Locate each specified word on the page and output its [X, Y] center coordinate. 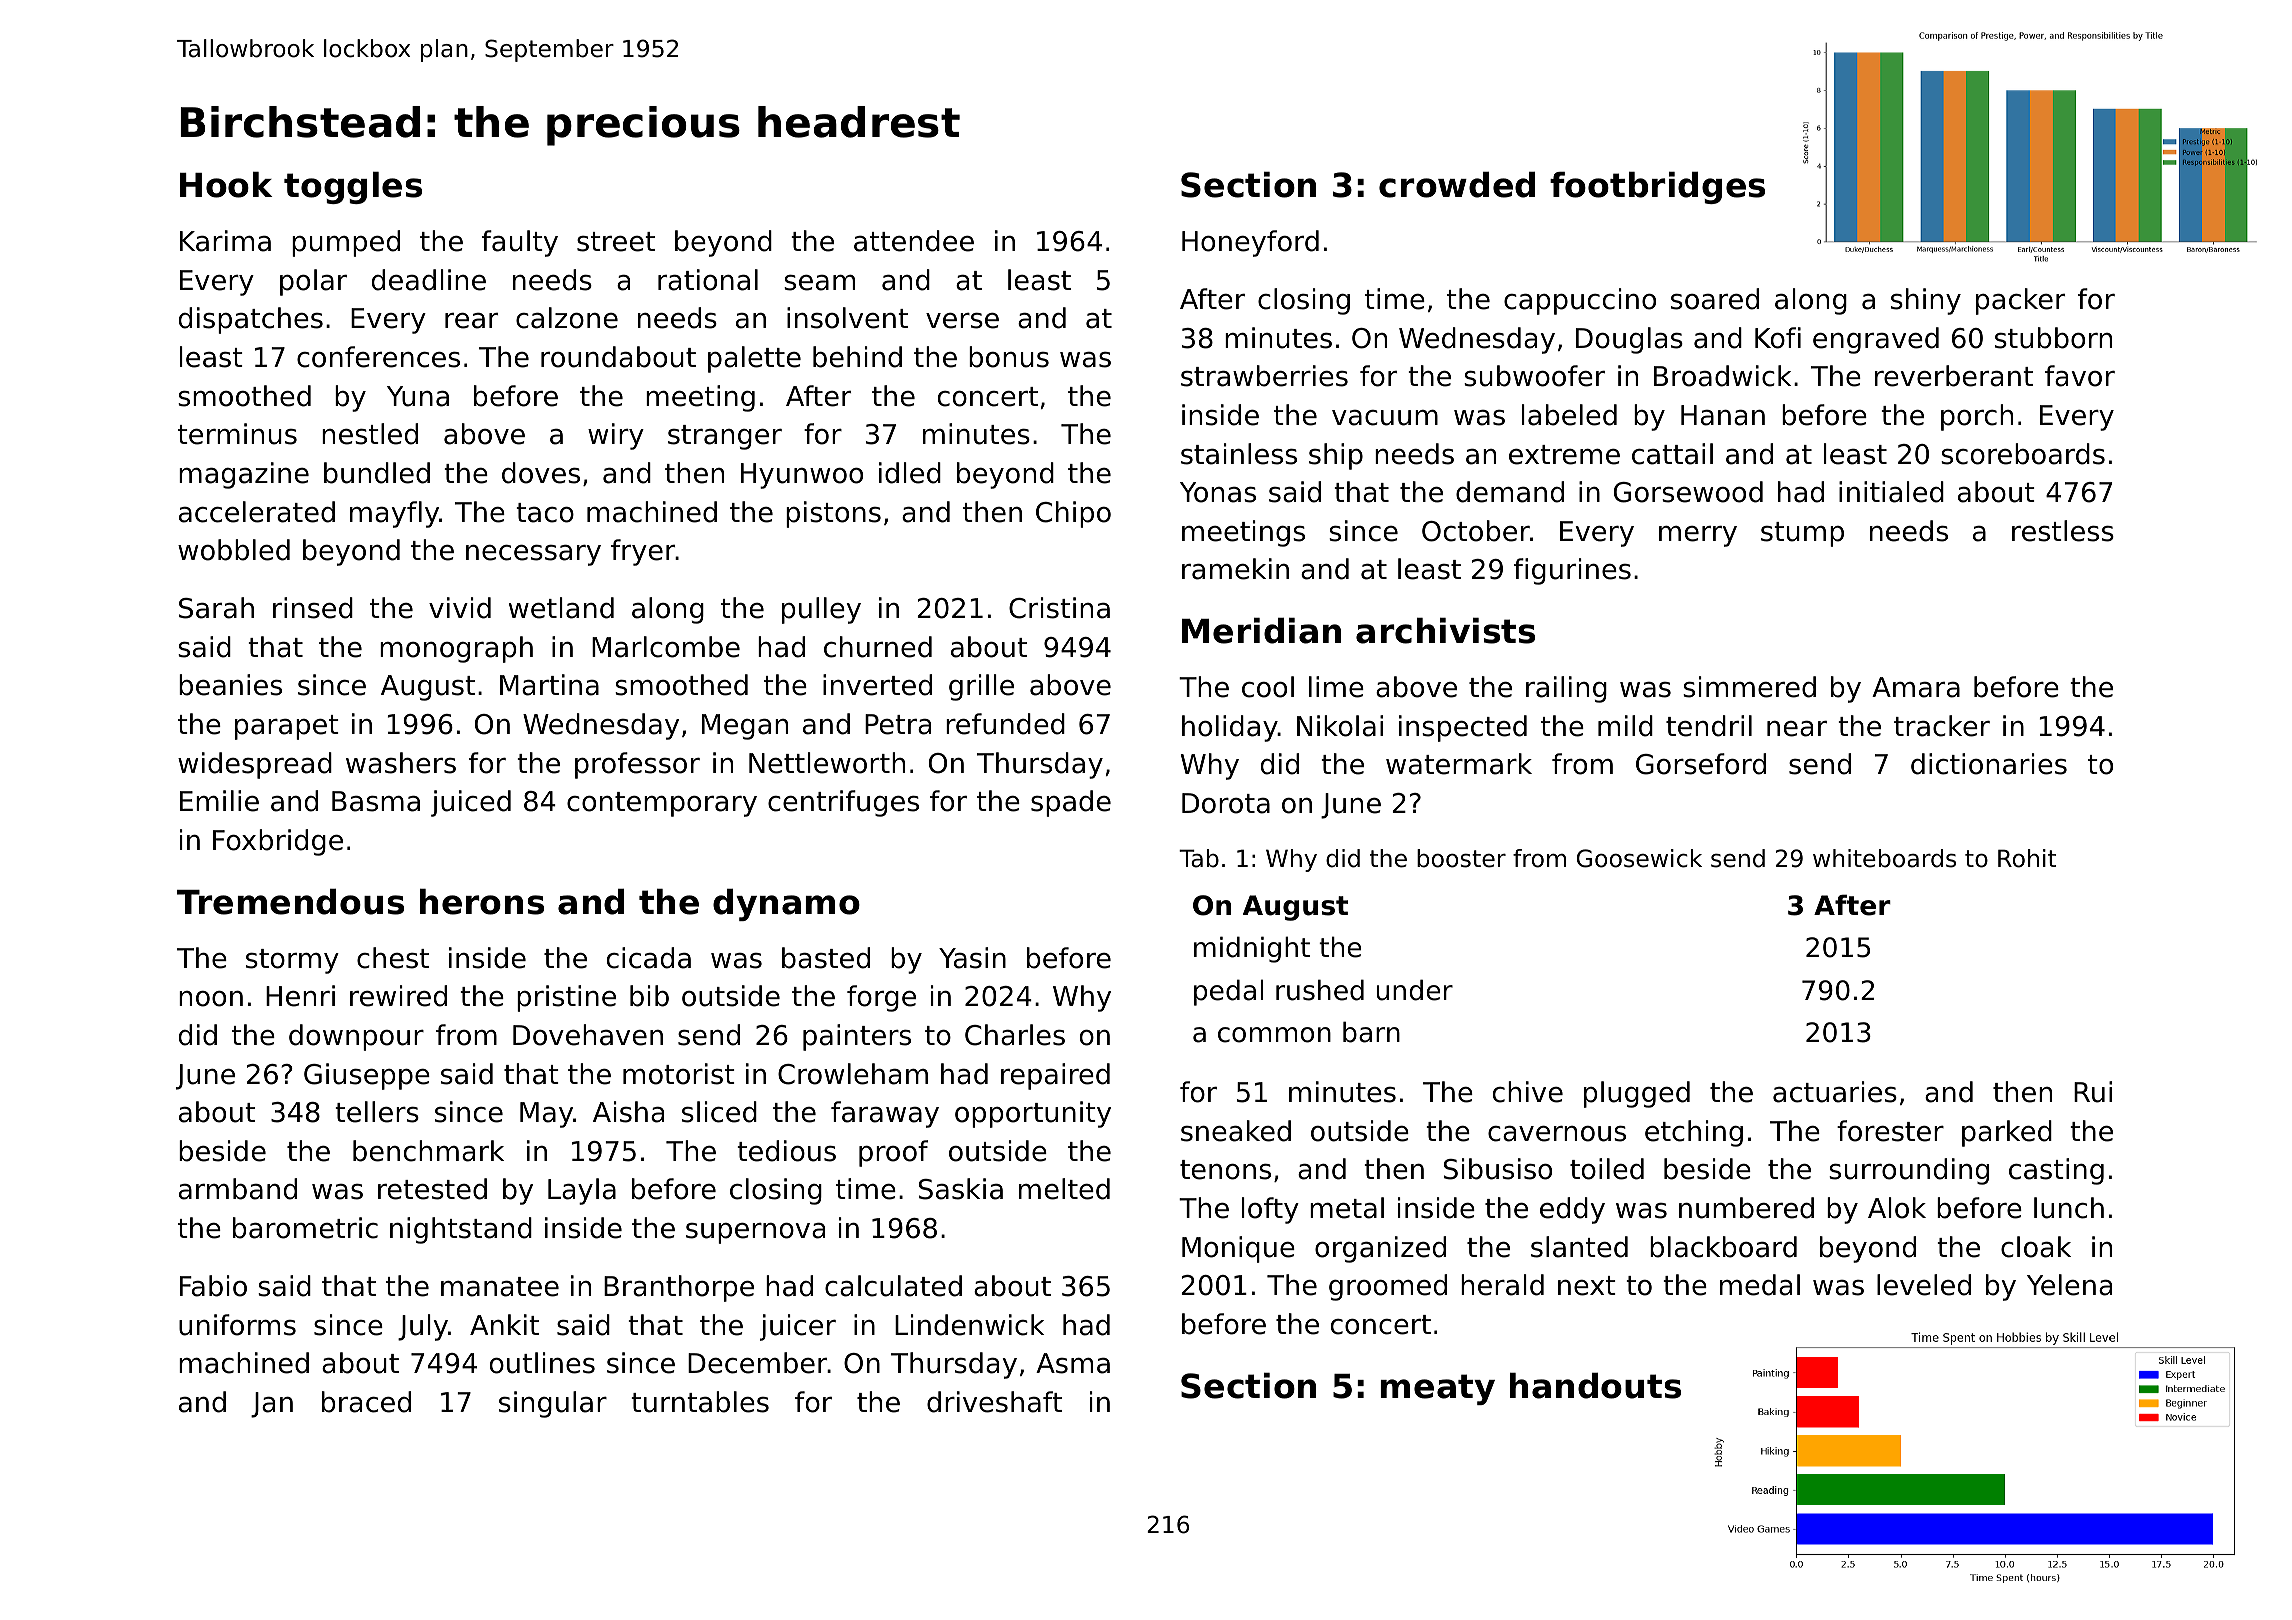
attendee [914, 241]
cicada [649, 958]
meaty [1437, 1389]
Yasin [972, 958]
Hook [226, 185]
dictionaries [1989, 764]
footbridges [1657, 188]
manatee [500, 1287]
